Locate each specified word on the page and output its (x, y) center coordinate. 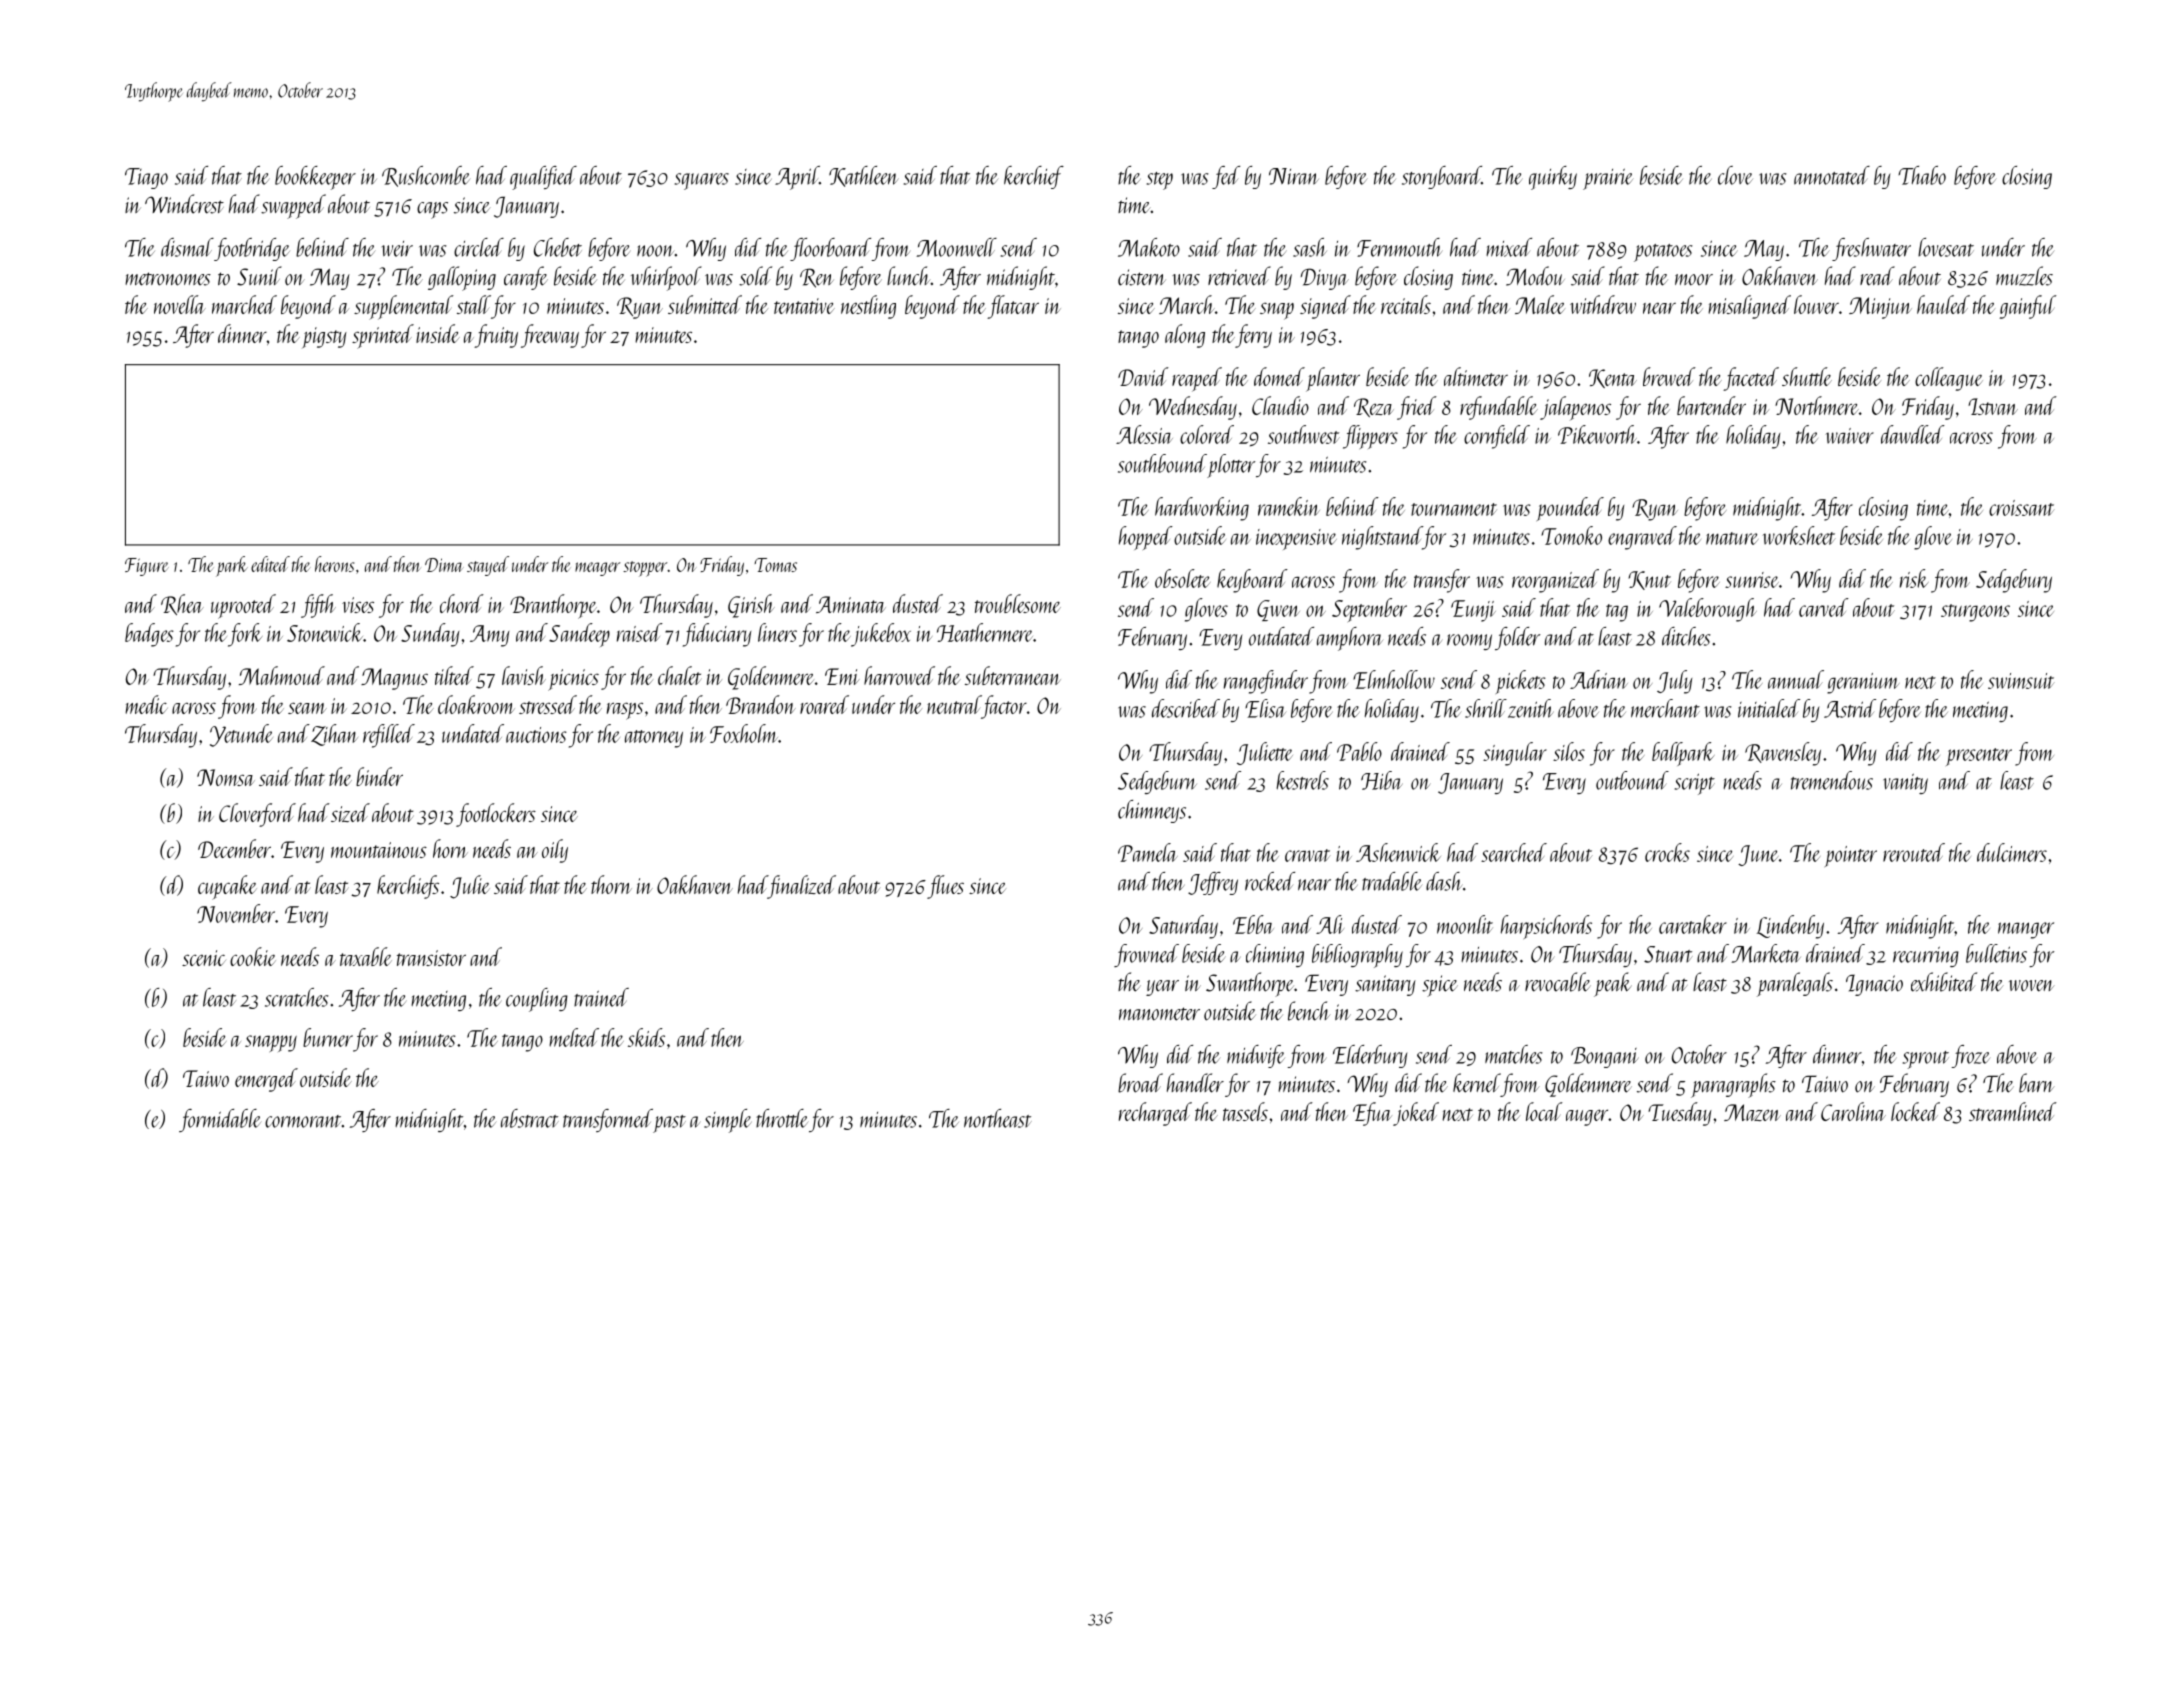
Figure (147, 567)
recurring (1926, 957)
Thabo (1922, 175)
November (236, 913)
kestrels (1303, 780)
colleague (1949, 379)
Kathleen (863, 176)
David (1143, 376)
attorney (654, 739)
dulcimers (2012, 852)
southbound (1162, 463)
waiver (1849, 436)
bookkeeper (315, 178)
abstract (530, 1118)
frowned (1146, 955)
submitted (705, 304)
